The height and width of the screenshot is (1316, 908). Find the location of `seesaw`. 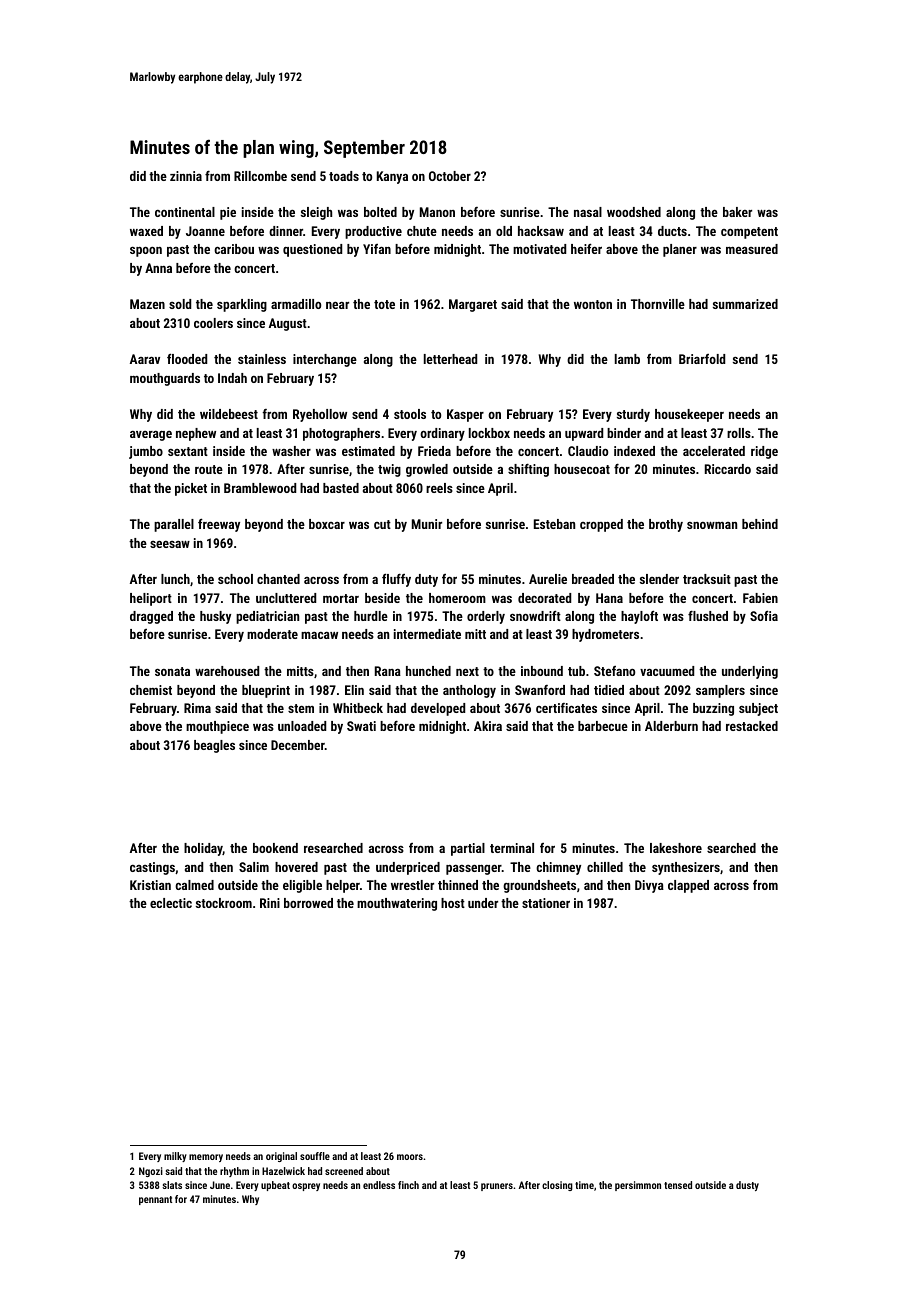

seesaw is located at coordinates (170, 544).
